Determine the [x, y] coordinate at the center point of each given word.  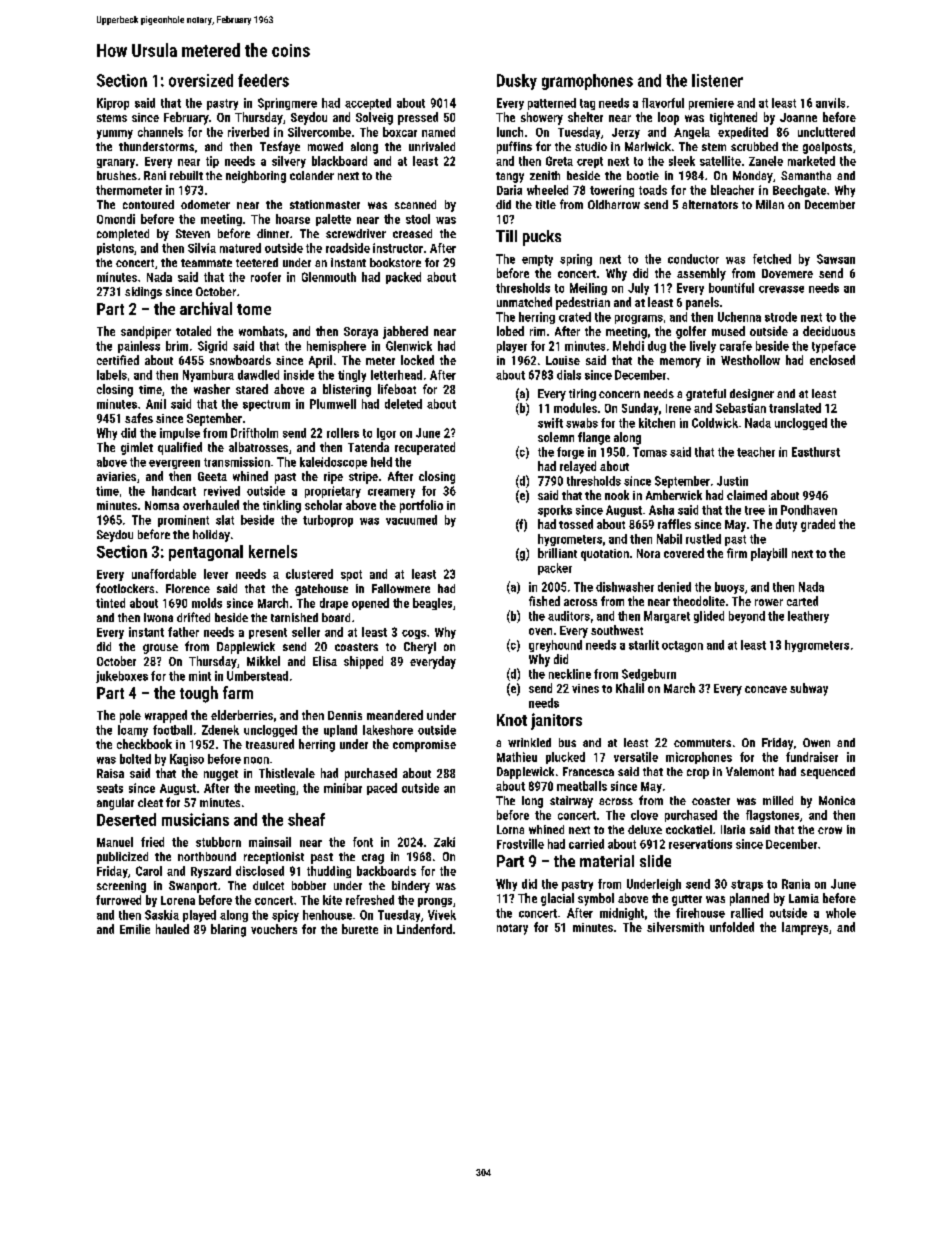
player [512, 347]
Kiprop [113, 104]
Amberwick [674, 495]
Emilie [135, 929]
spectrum [266, 405]
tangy [510, 177]
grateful [706, 395]
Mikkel [263, 661]
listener [717, 80]
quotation [605, 555]
